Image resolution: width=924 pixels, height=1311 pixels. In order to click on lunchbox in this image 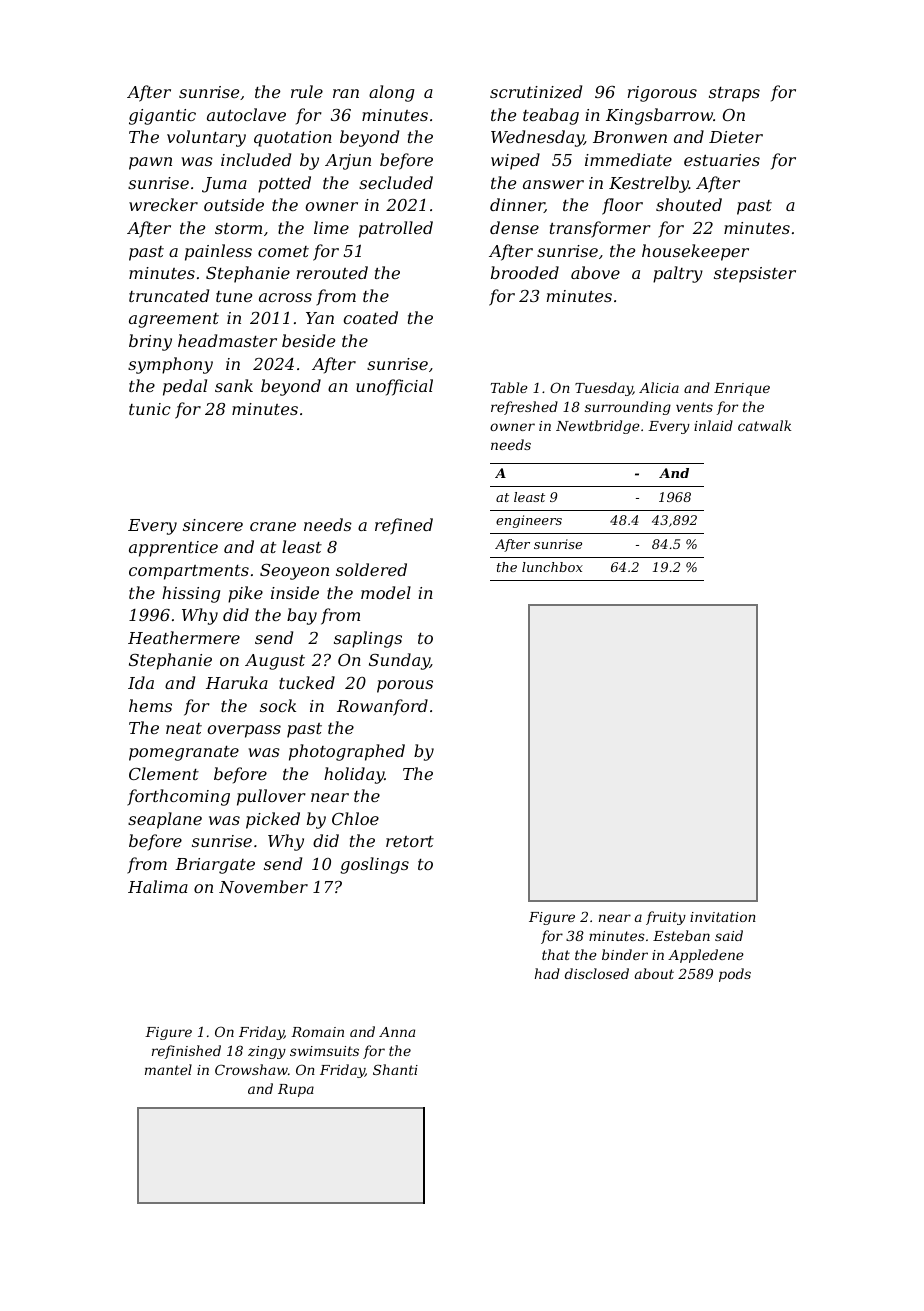, I will do `click(552, 567)`.
